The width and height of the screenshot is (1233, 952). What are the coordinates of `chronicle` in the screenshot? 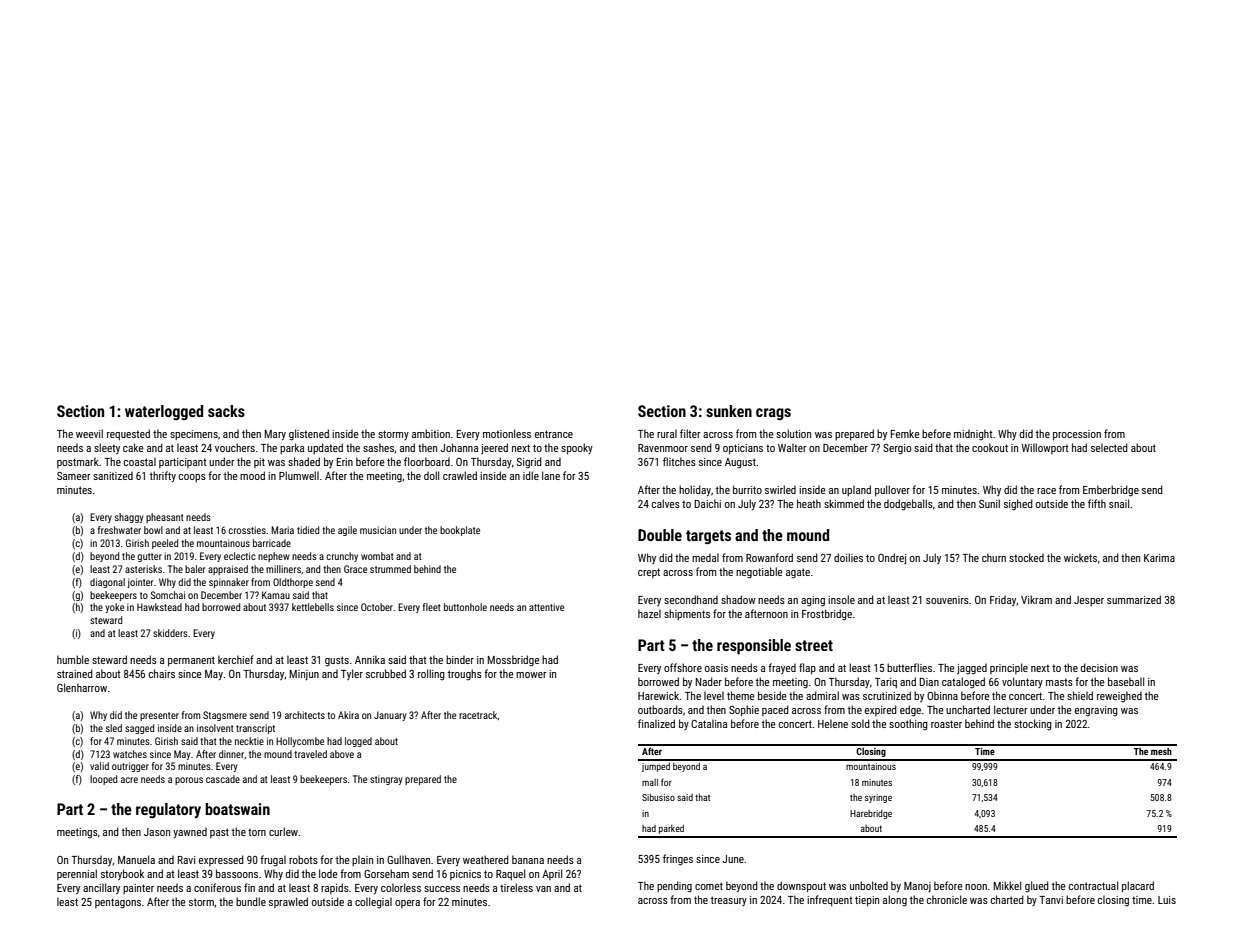 It's located at (947, 899).
